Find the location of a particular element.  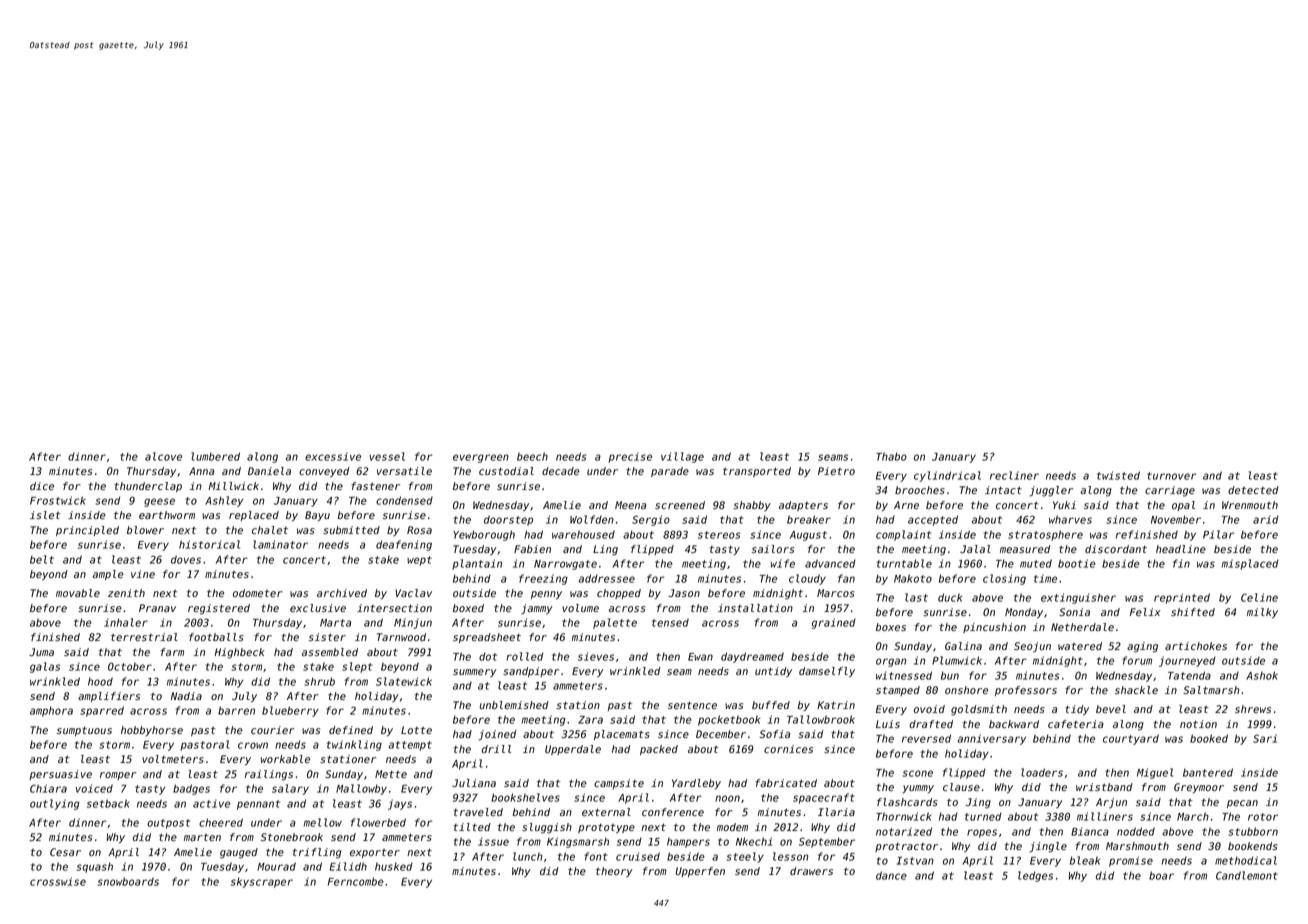

bootie is located at coordinates (1077, 563).
